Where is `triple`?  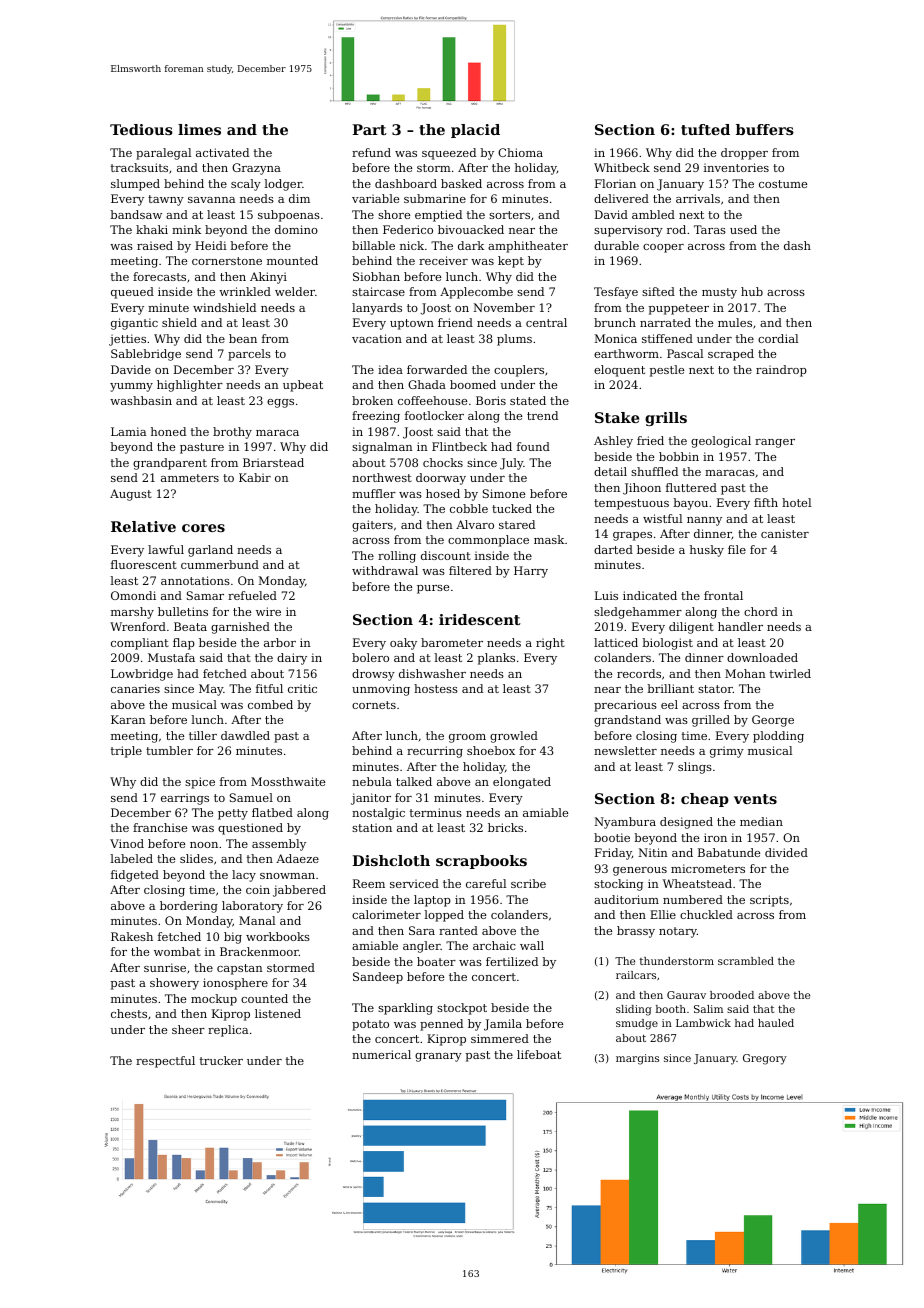
triple is located at coordinates (126, 752).
